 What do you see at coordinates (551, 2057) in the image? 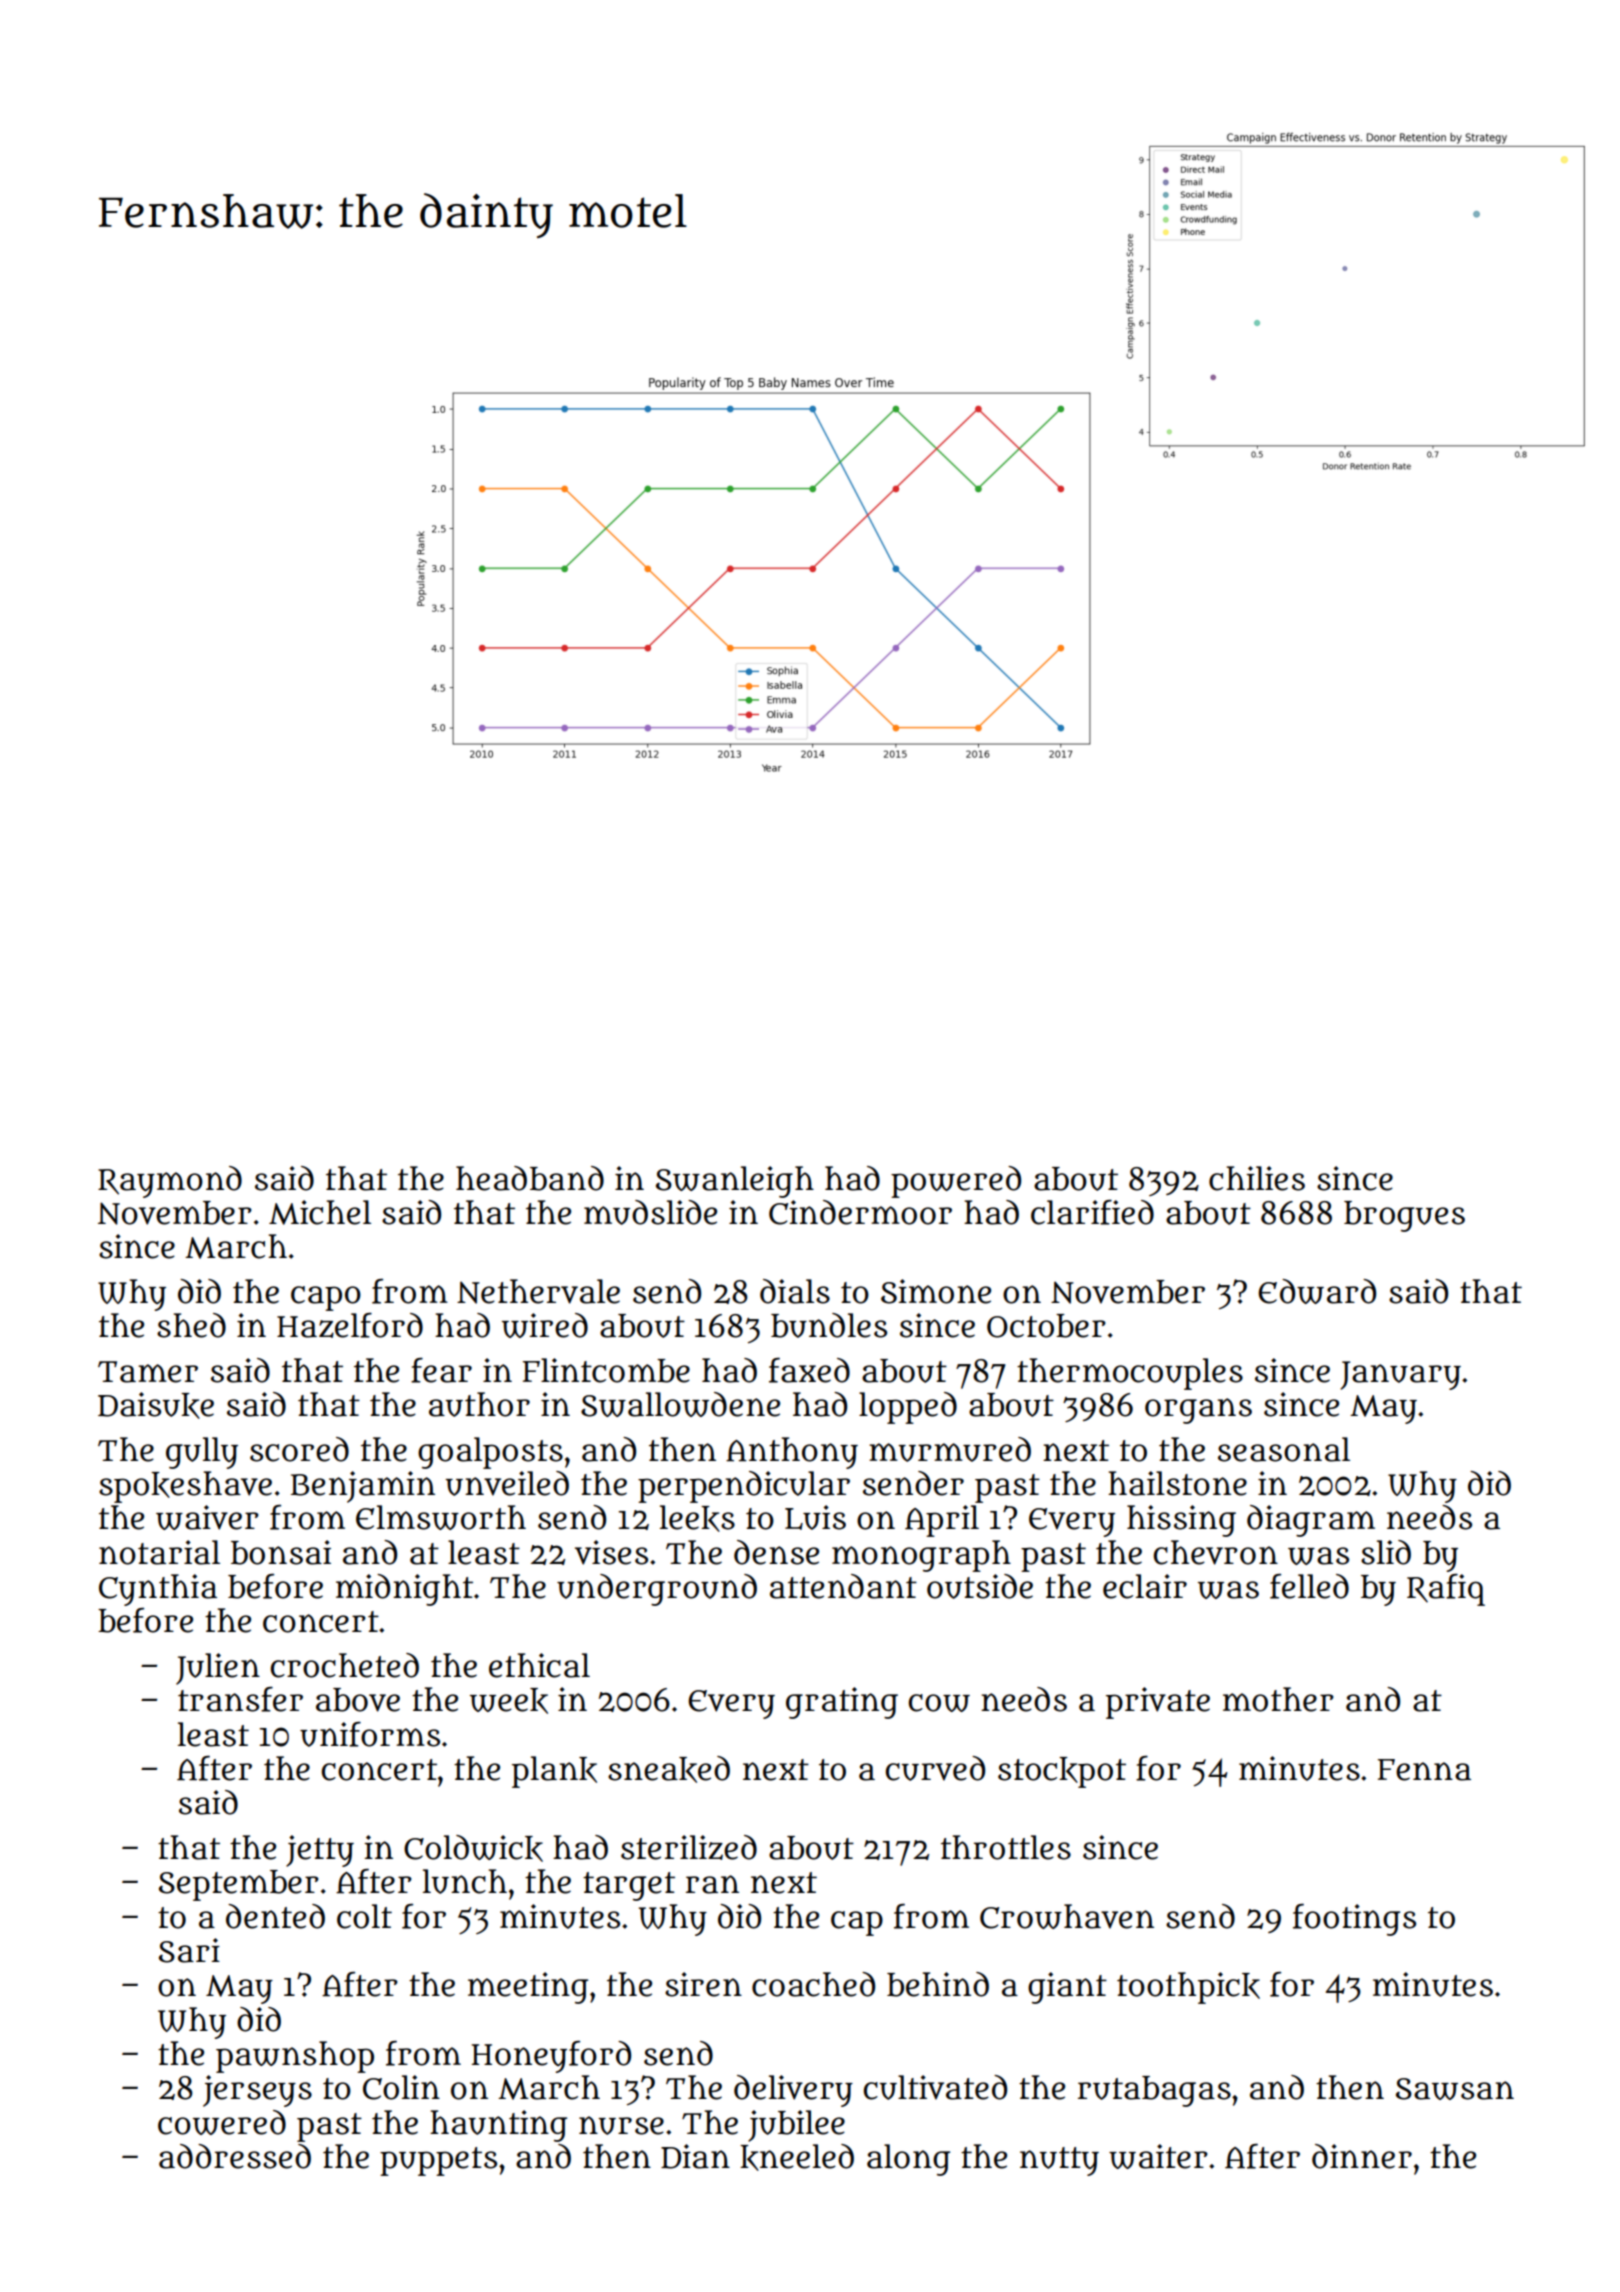
I see `Honeyford` at bounding box center [551, 2057].
